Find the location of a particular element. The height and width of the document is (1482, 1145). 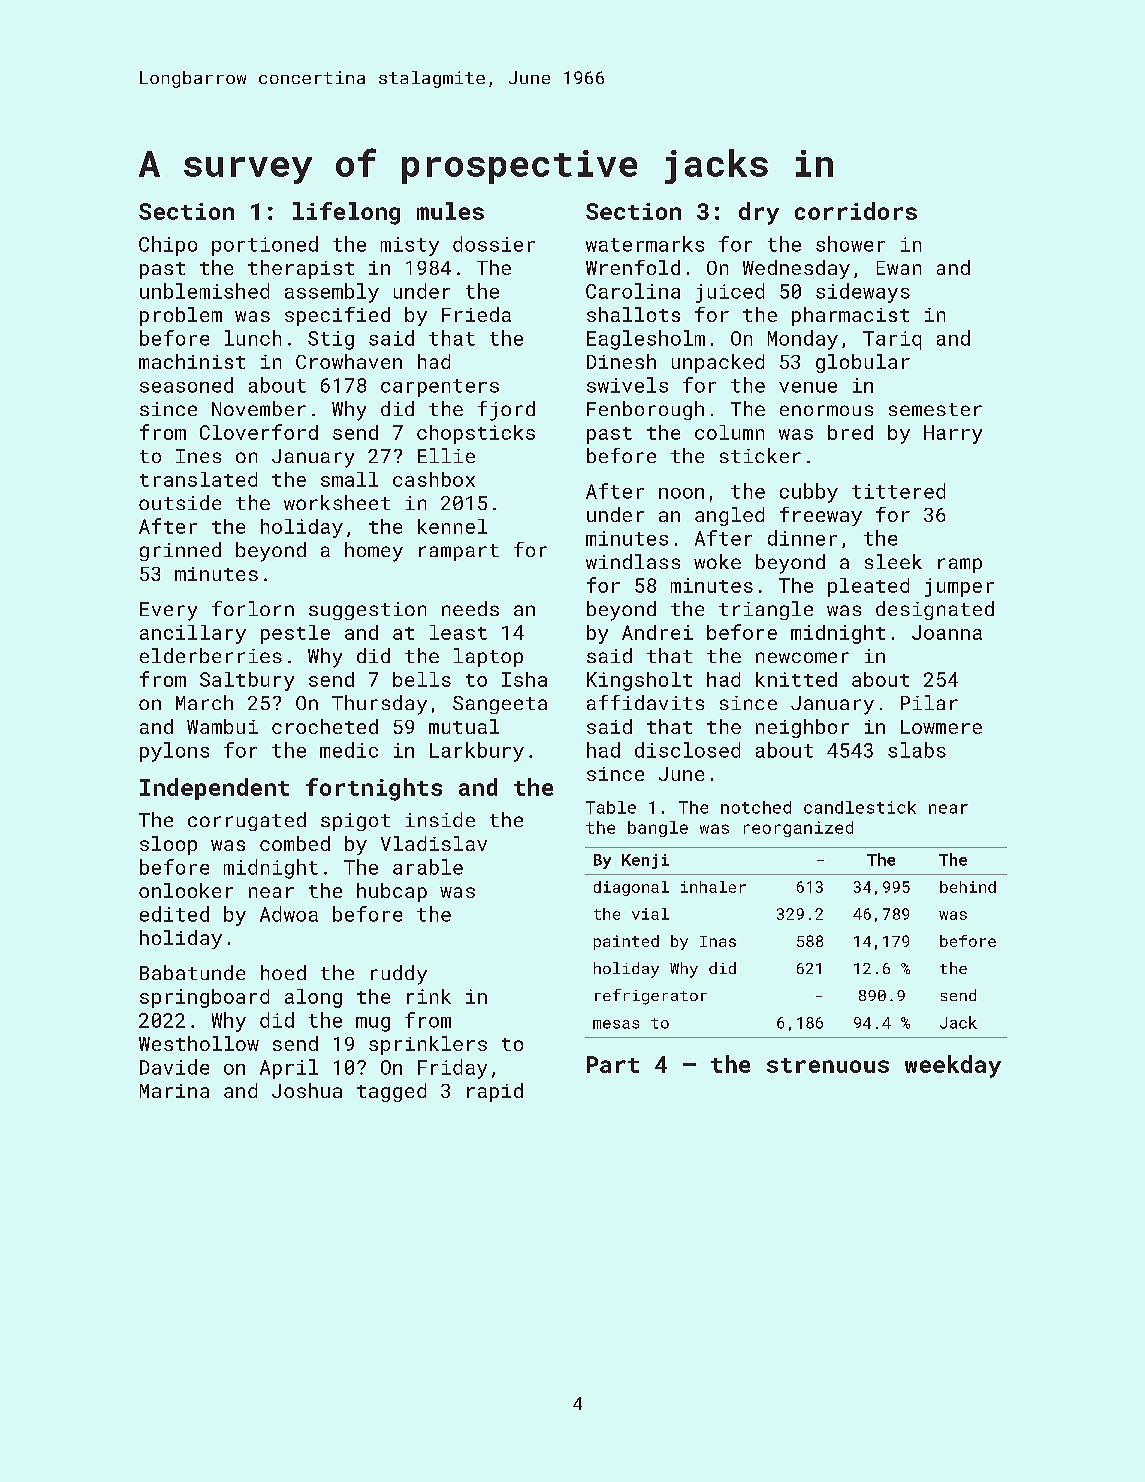

Kingsholt is located at coordinates (639, 681).
